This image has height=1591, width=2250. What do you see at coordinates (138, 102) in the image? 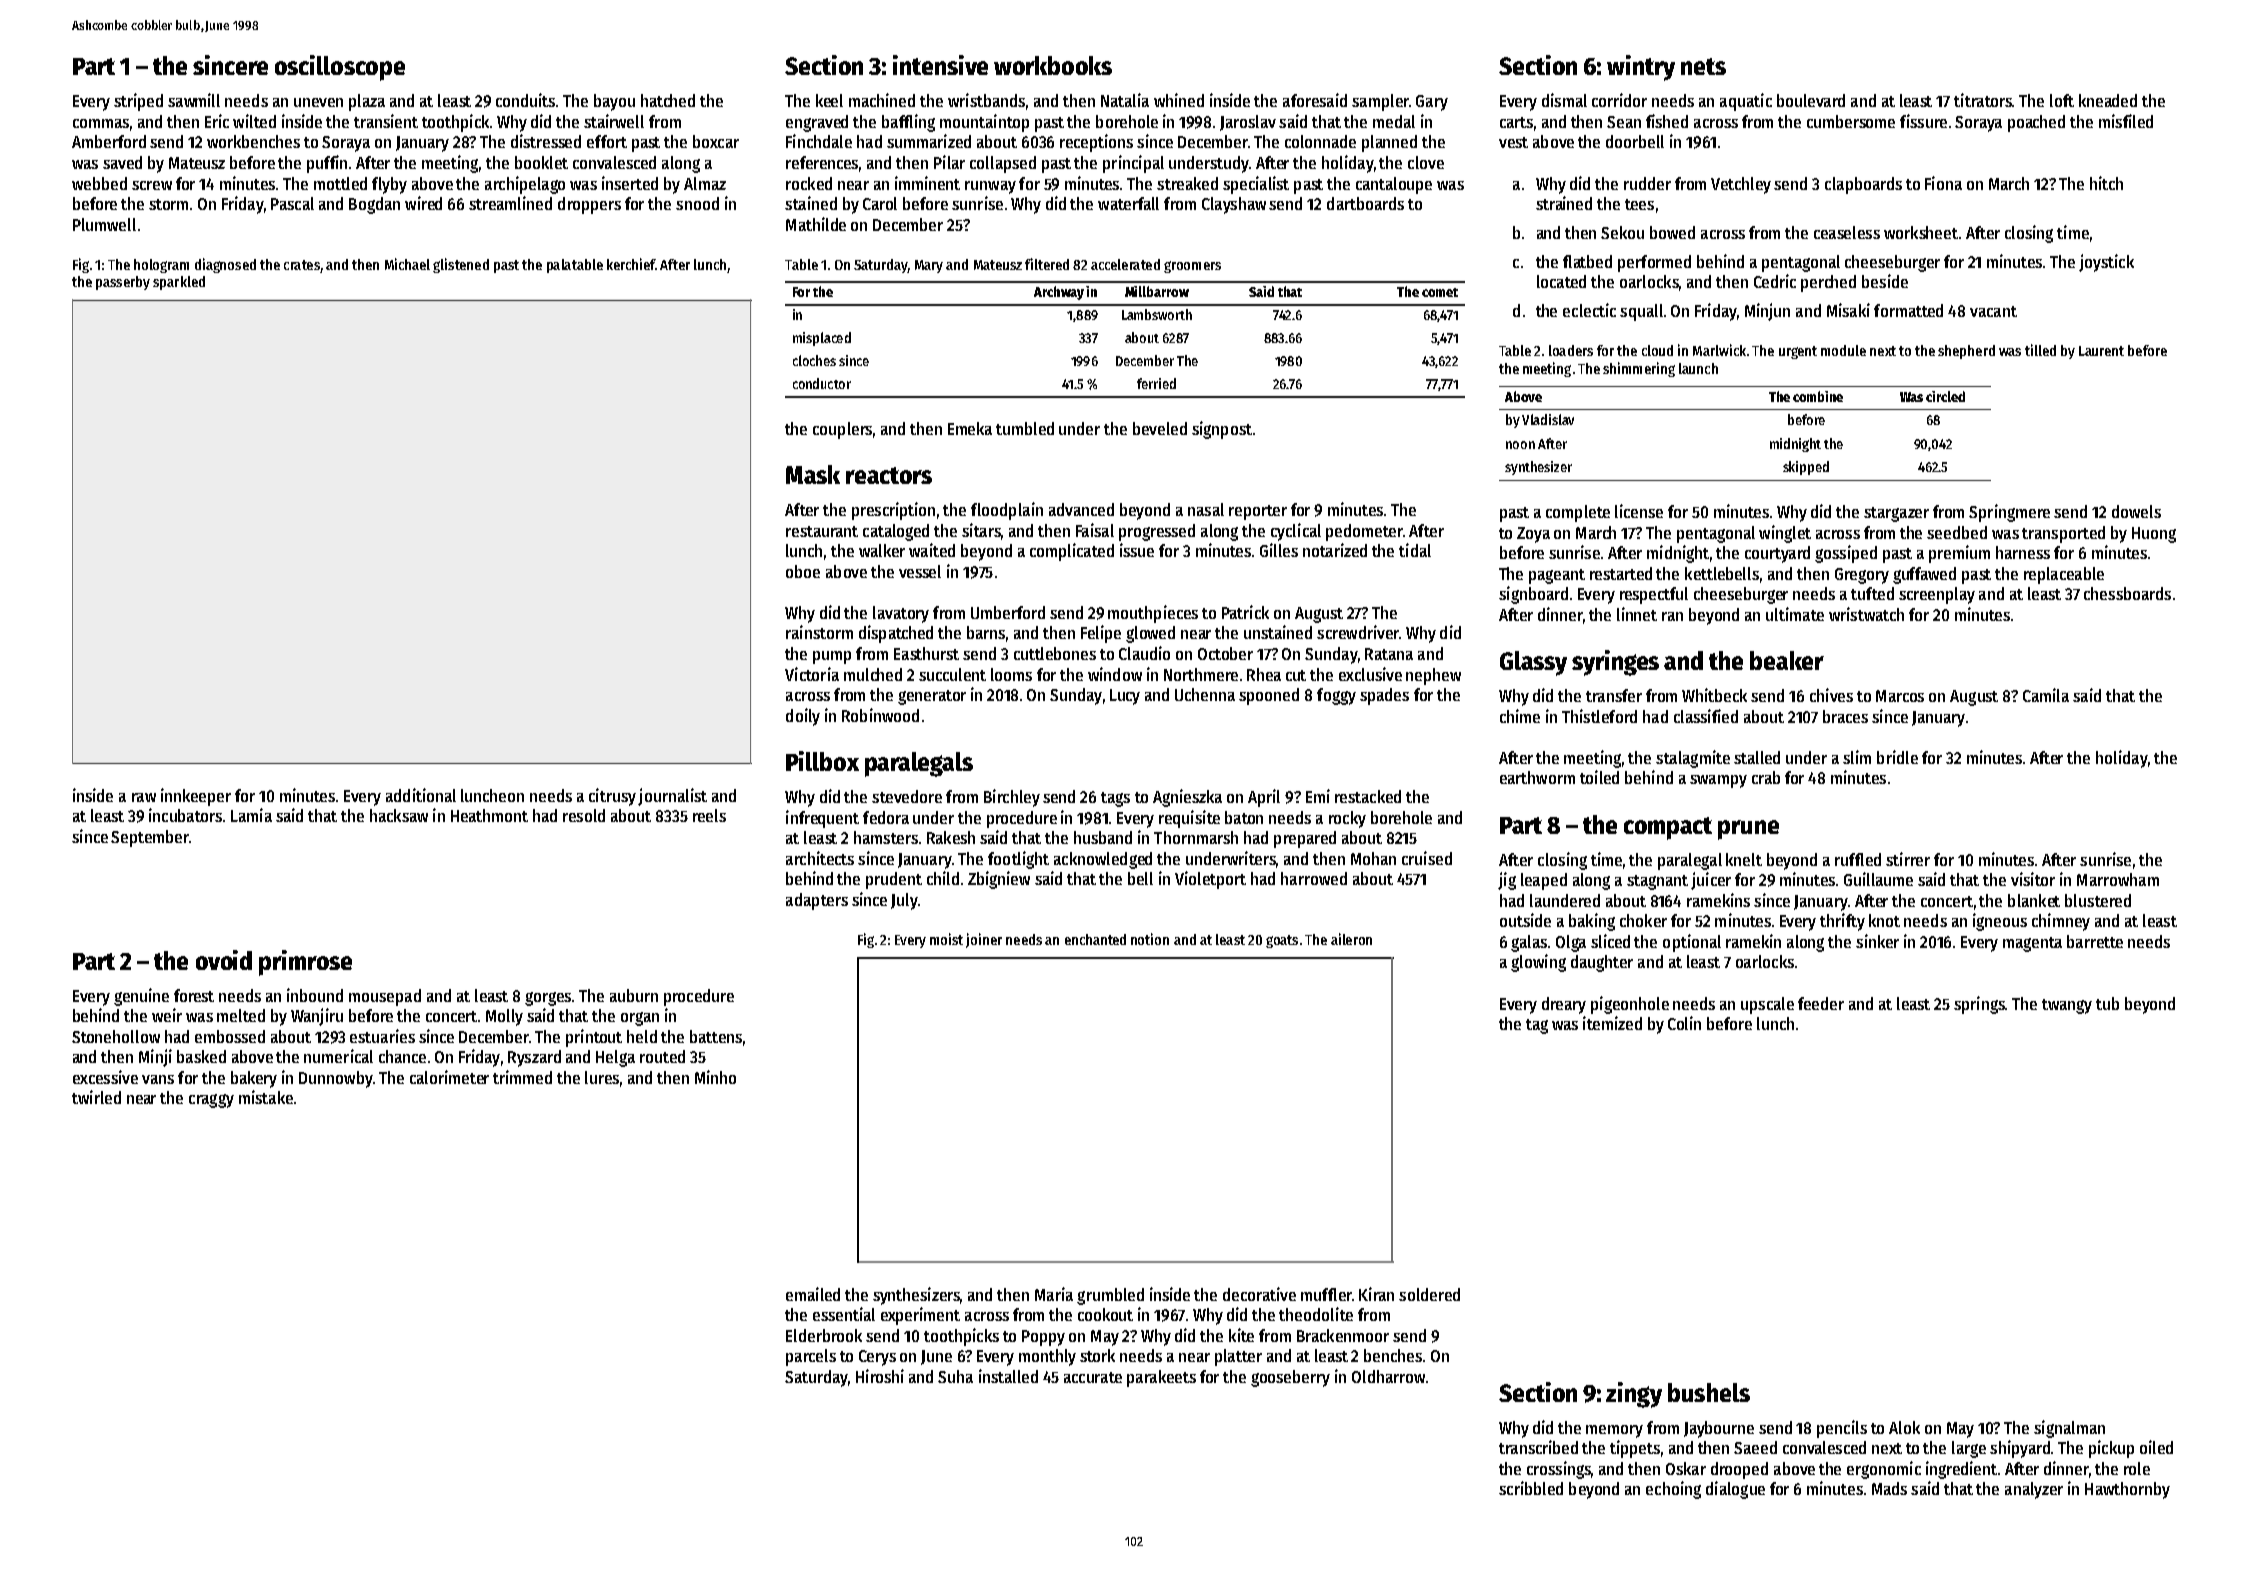
I see `striped` at bounding box center [138, 102].
